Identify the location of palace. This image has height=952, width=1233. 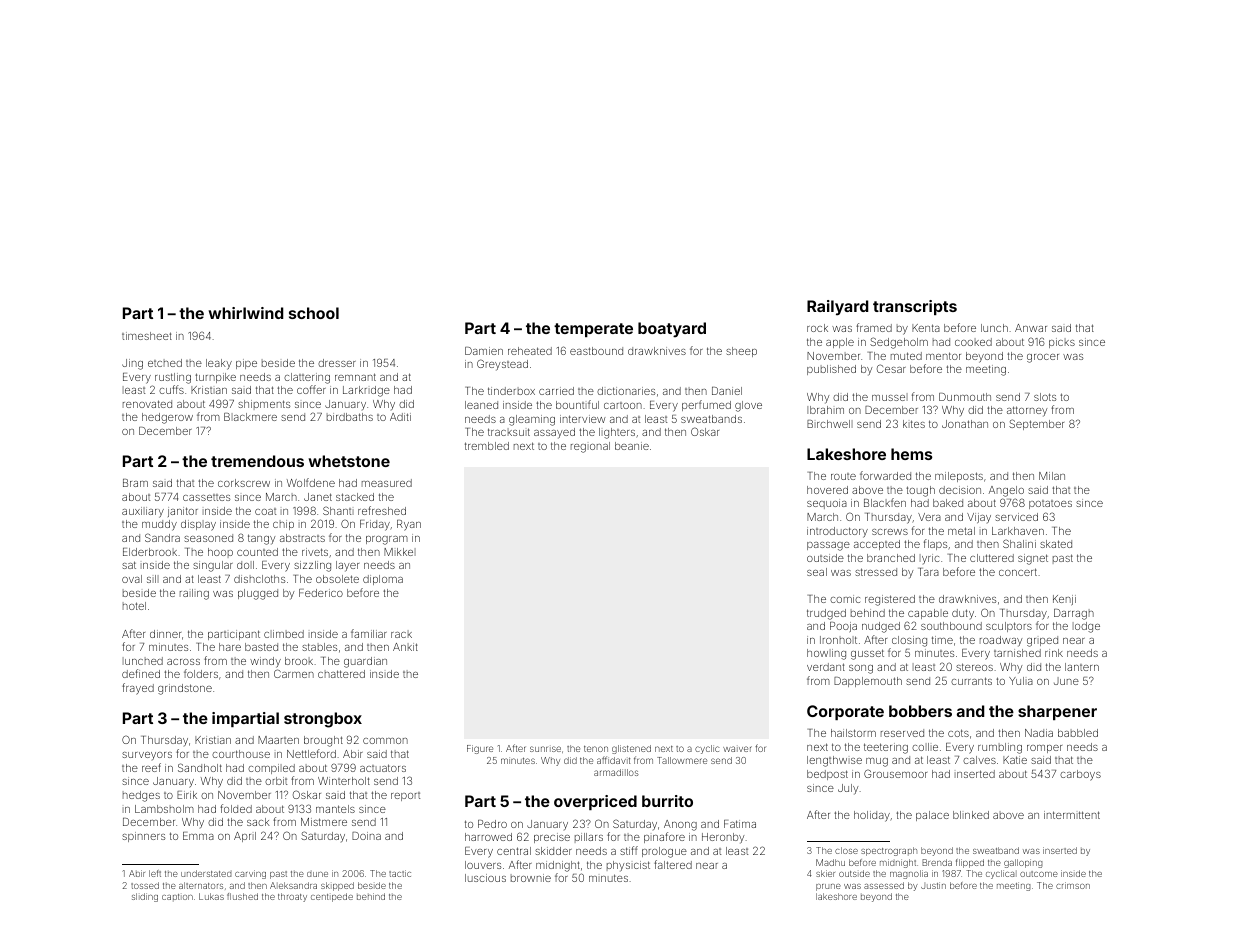
(932, 816).
